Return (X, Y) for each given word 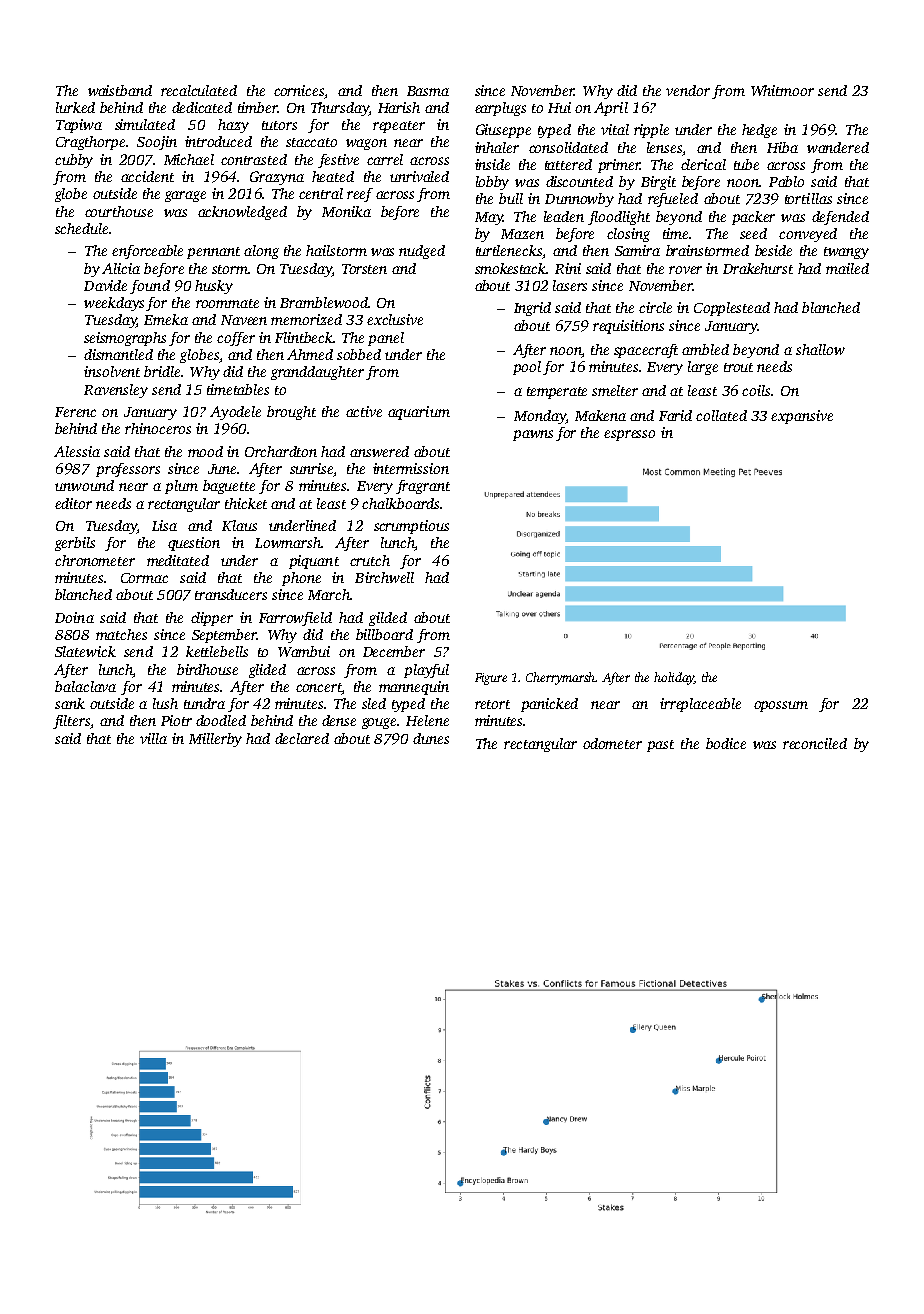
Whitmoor (782, 90)
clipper (212, 619)
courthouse (119, 211)
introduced (218, 141)
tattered (568, 164)
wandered (838, 147)
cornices (299, 90)
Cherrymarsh (561, 678)
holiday (674, 678)
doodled (221, 720)
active (364, 411)
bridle (162, 371)
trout (738, 367)
